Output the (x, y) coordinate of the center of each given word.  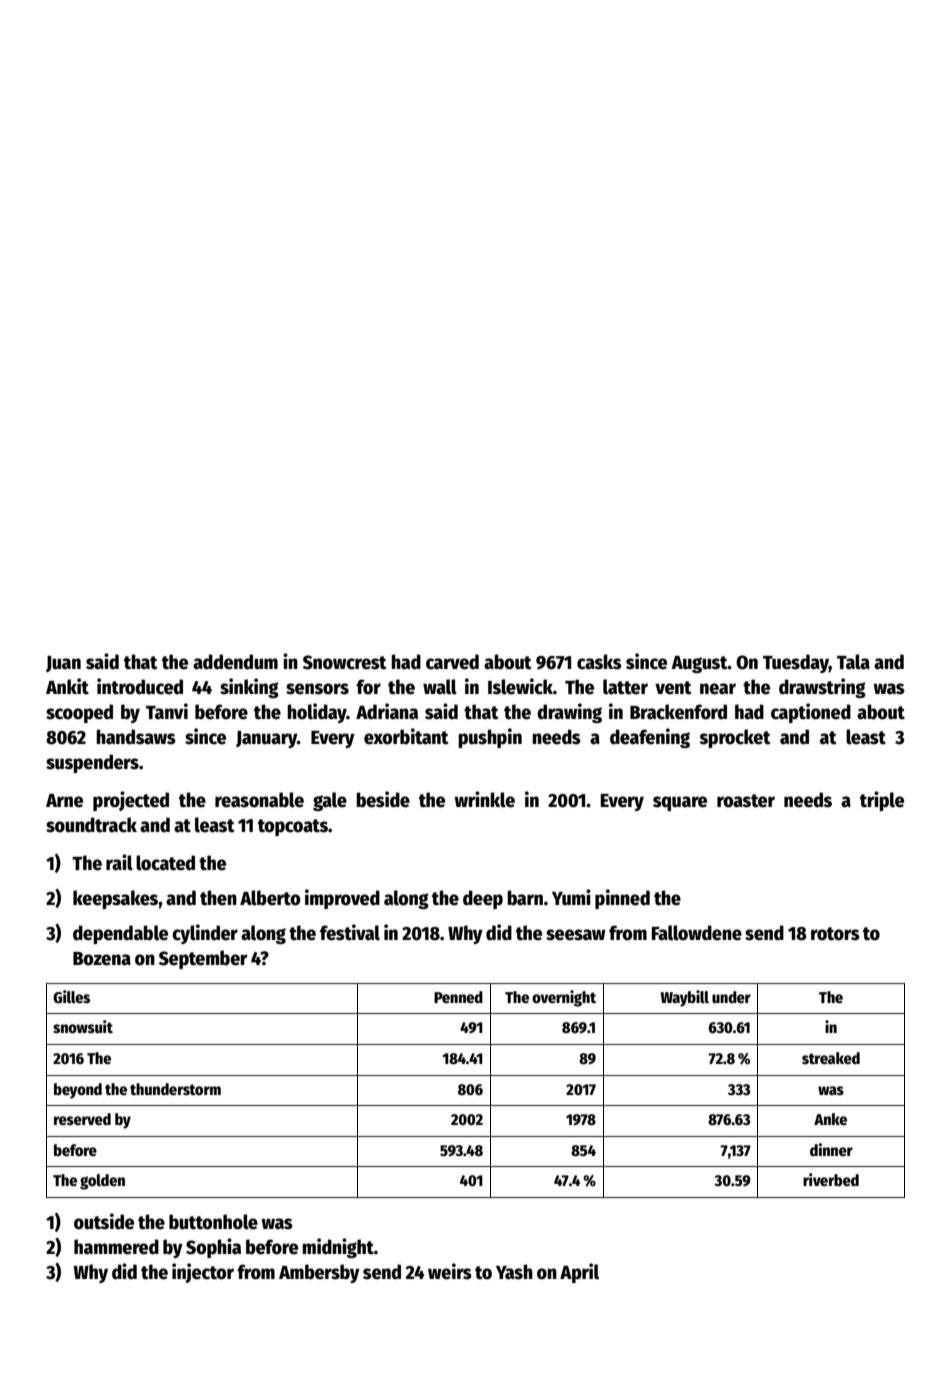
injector (203, 1273)
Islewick (520, 686)
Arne (64, 801)
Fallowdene (697, 933)
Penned (458, 997)
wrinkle (484, 799)
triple (882, 801)
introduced (140, 686)
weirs (450, 1271)
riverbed (831, 1180)
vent (673, 688)
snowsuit (83, 1027)
